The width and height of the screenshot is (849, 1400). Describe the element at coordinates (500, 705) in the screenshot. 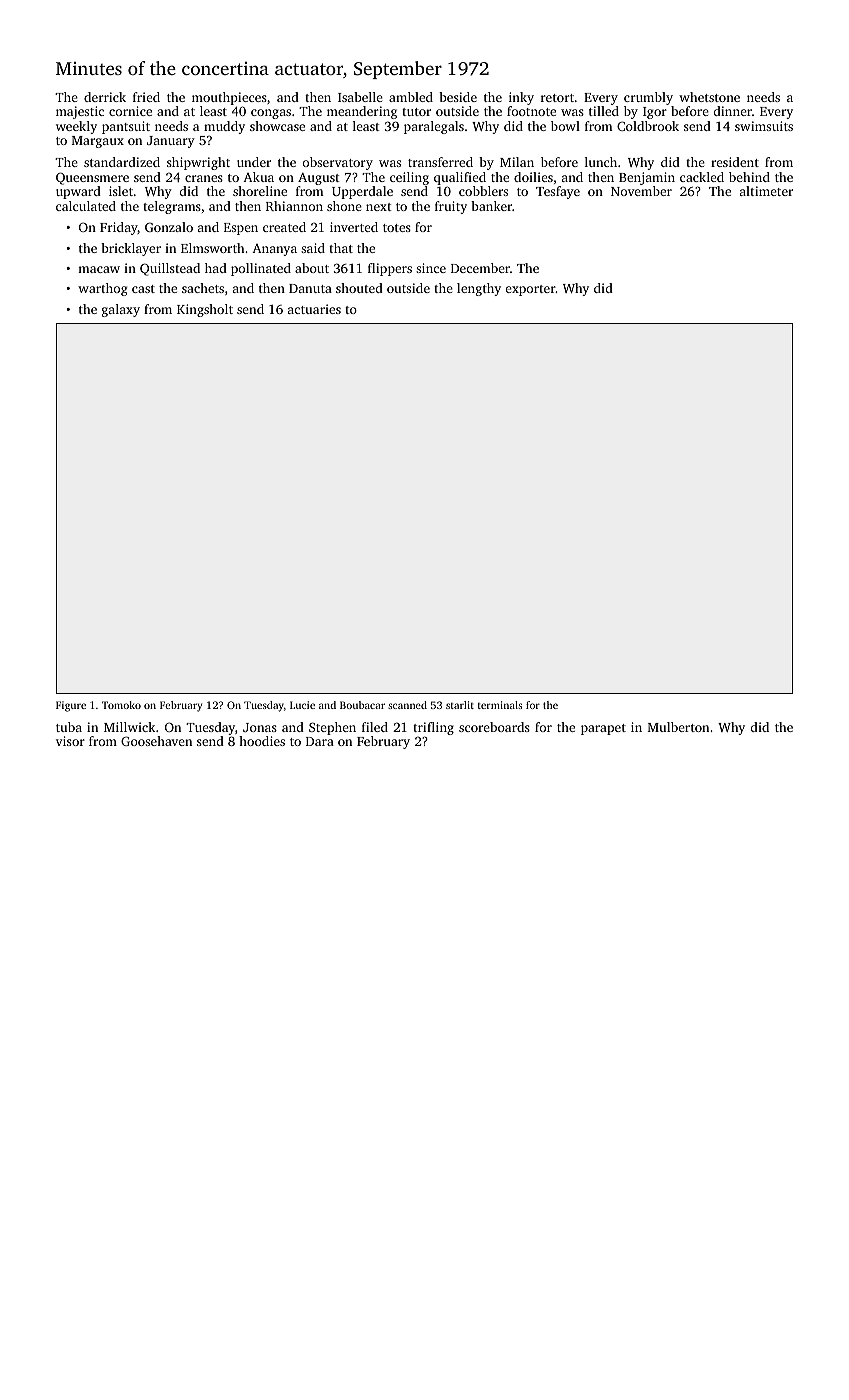

I see `terminals` at that location.
